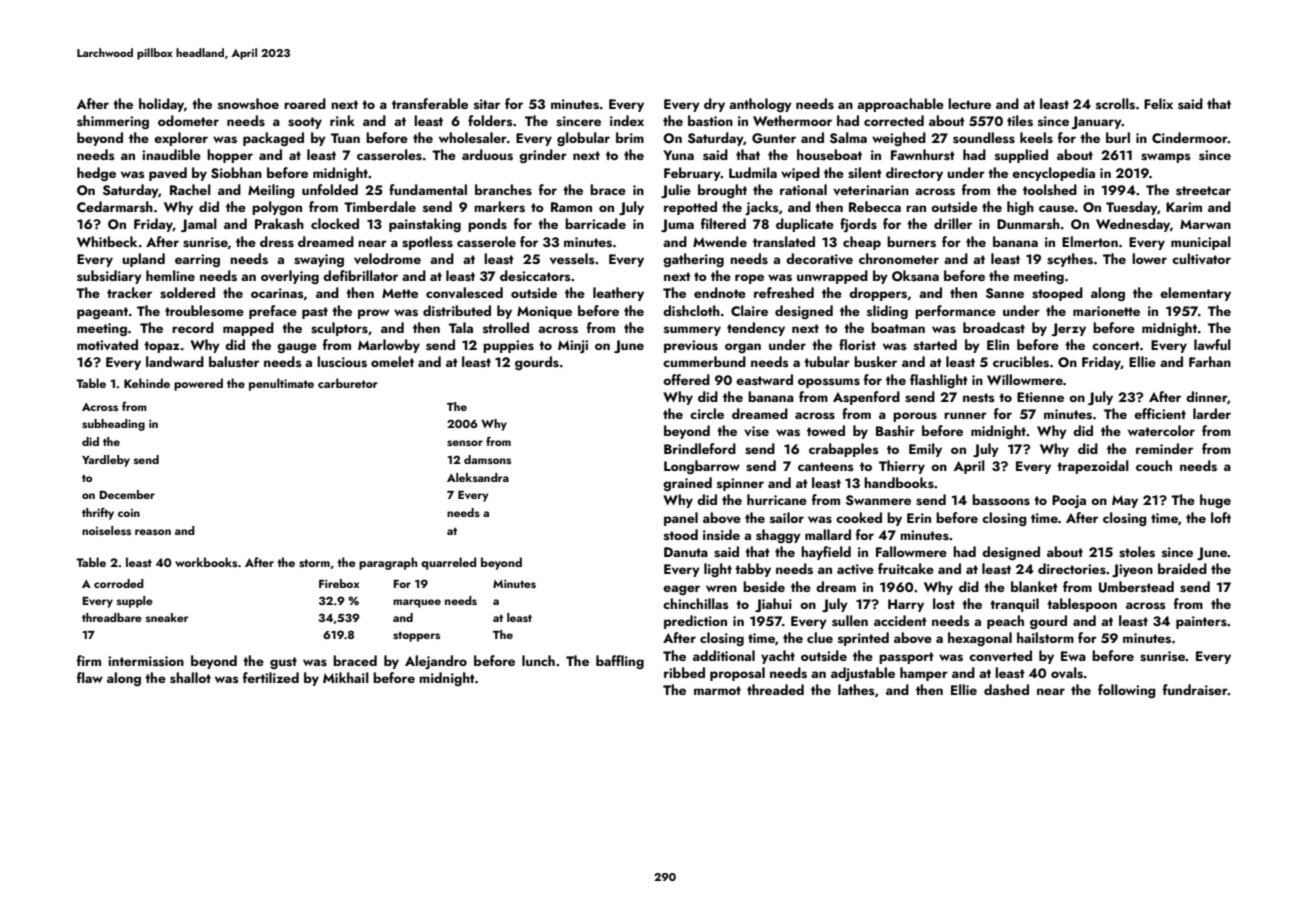 The image size is (1308, 924). I want to click on following, so click(1127, 691).
